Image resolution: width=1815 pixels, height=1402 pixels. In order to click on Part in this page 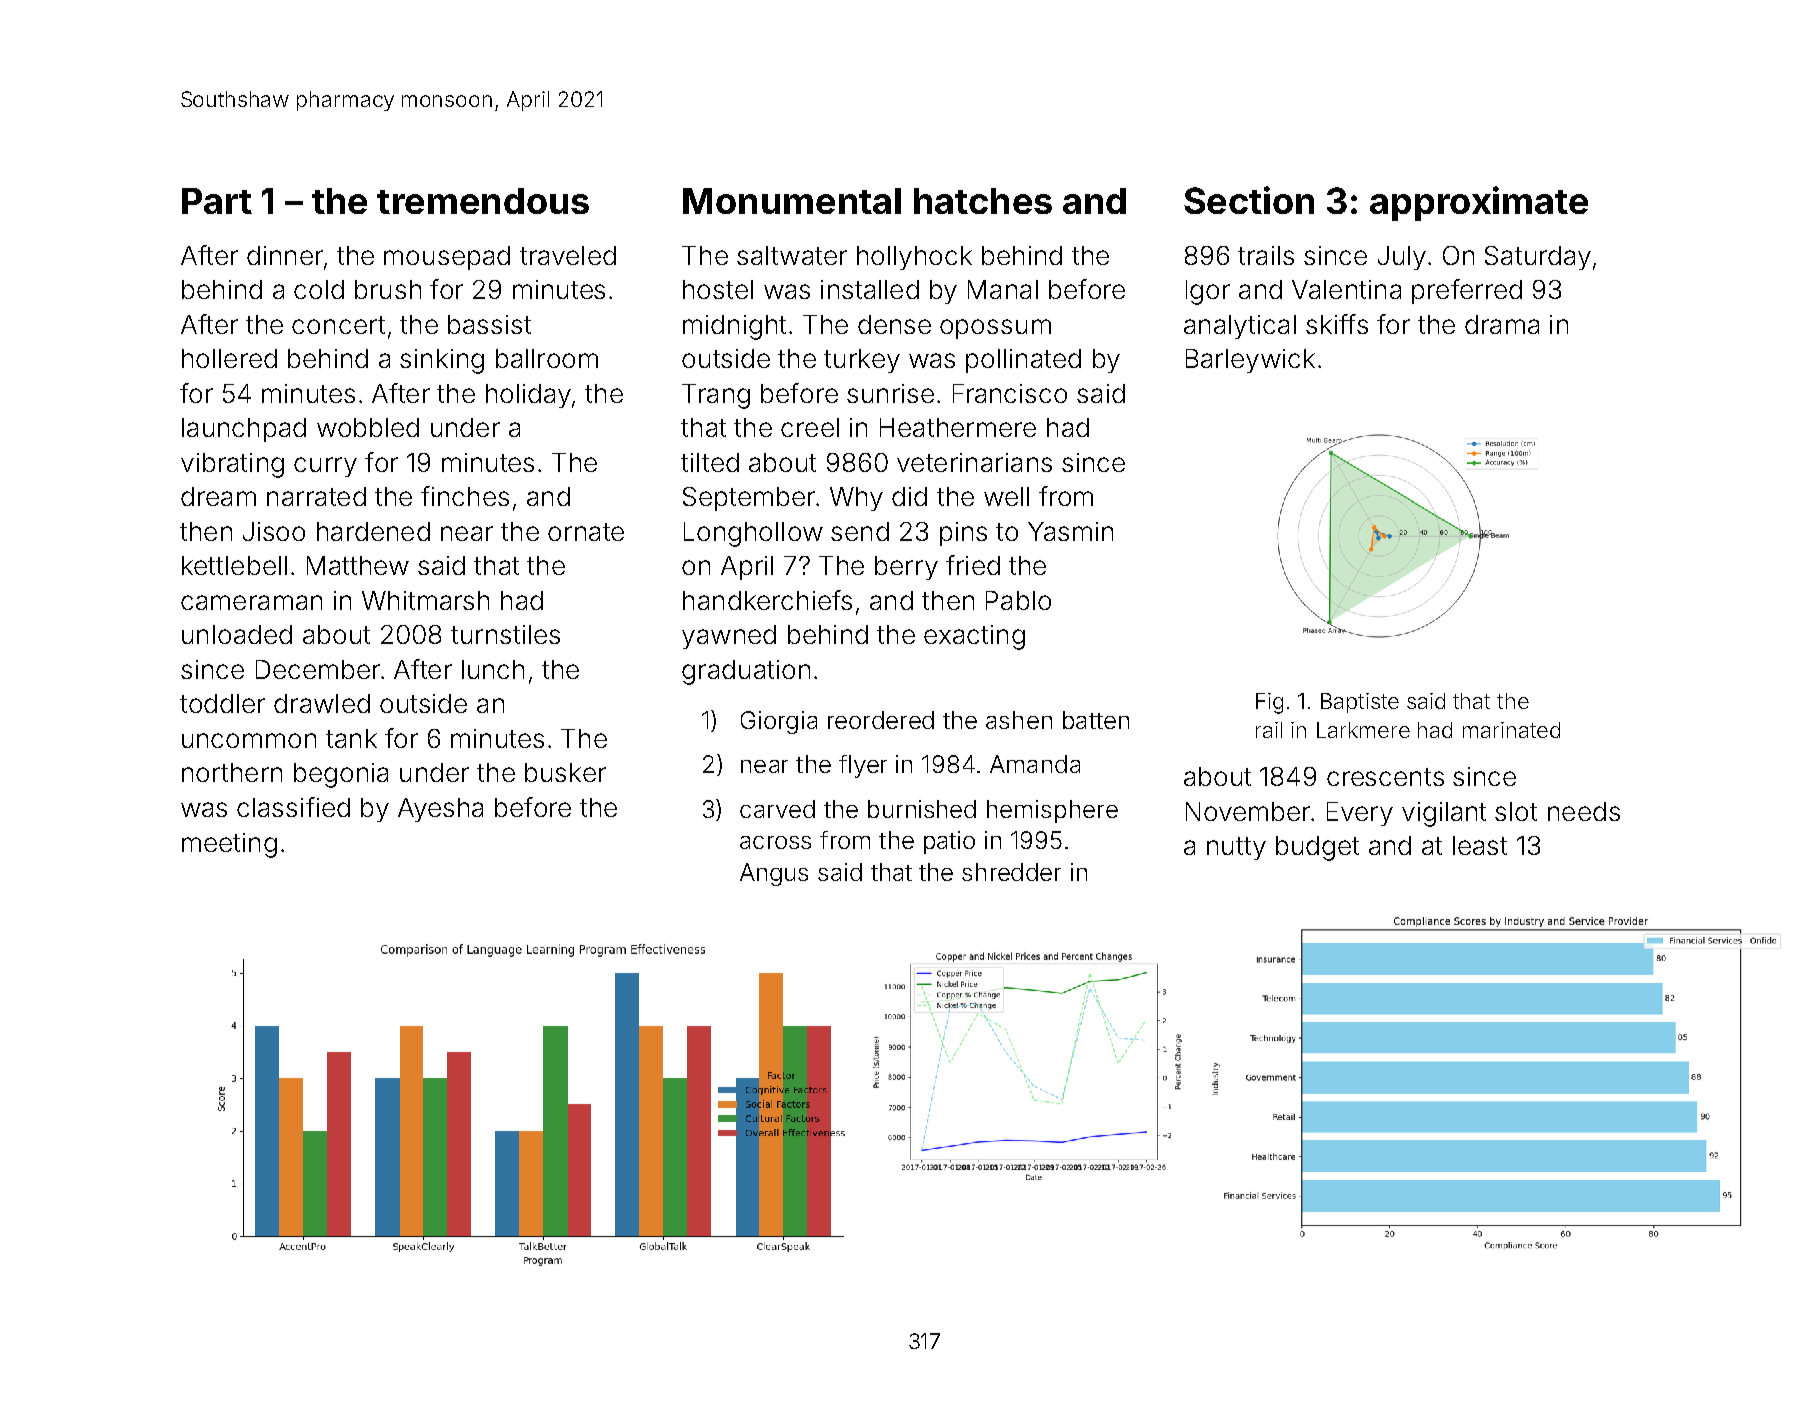, I will do `click(217, 201)`.
